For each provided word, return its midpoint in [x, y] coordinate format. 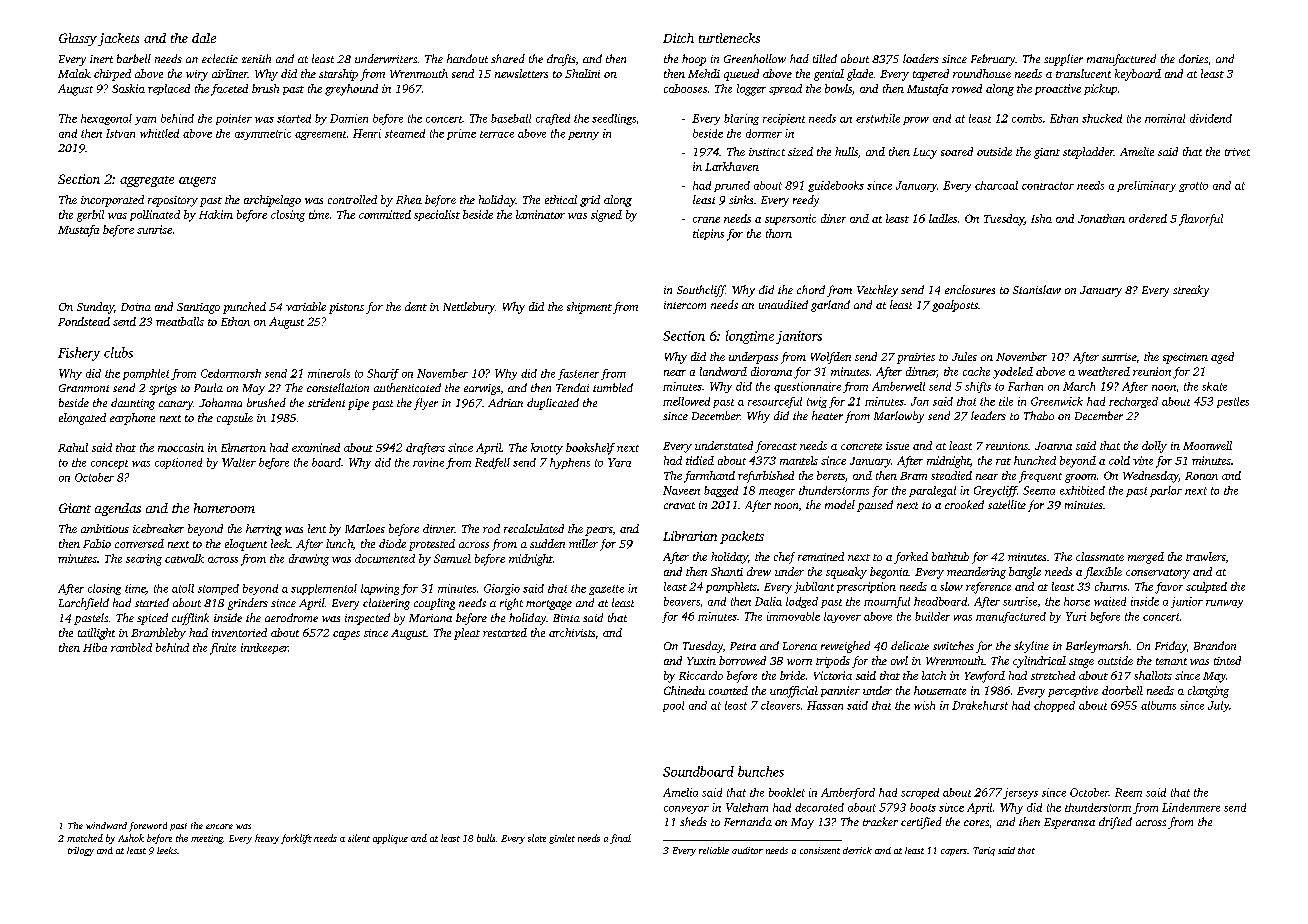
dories [1193, 58]
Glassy [78, 39]
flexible [1103, 573]
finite [223, 649]
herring [264, 530]
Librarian [690, 536]
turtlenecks [729, 38]
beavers [682, 601]
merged [1146, 558]
